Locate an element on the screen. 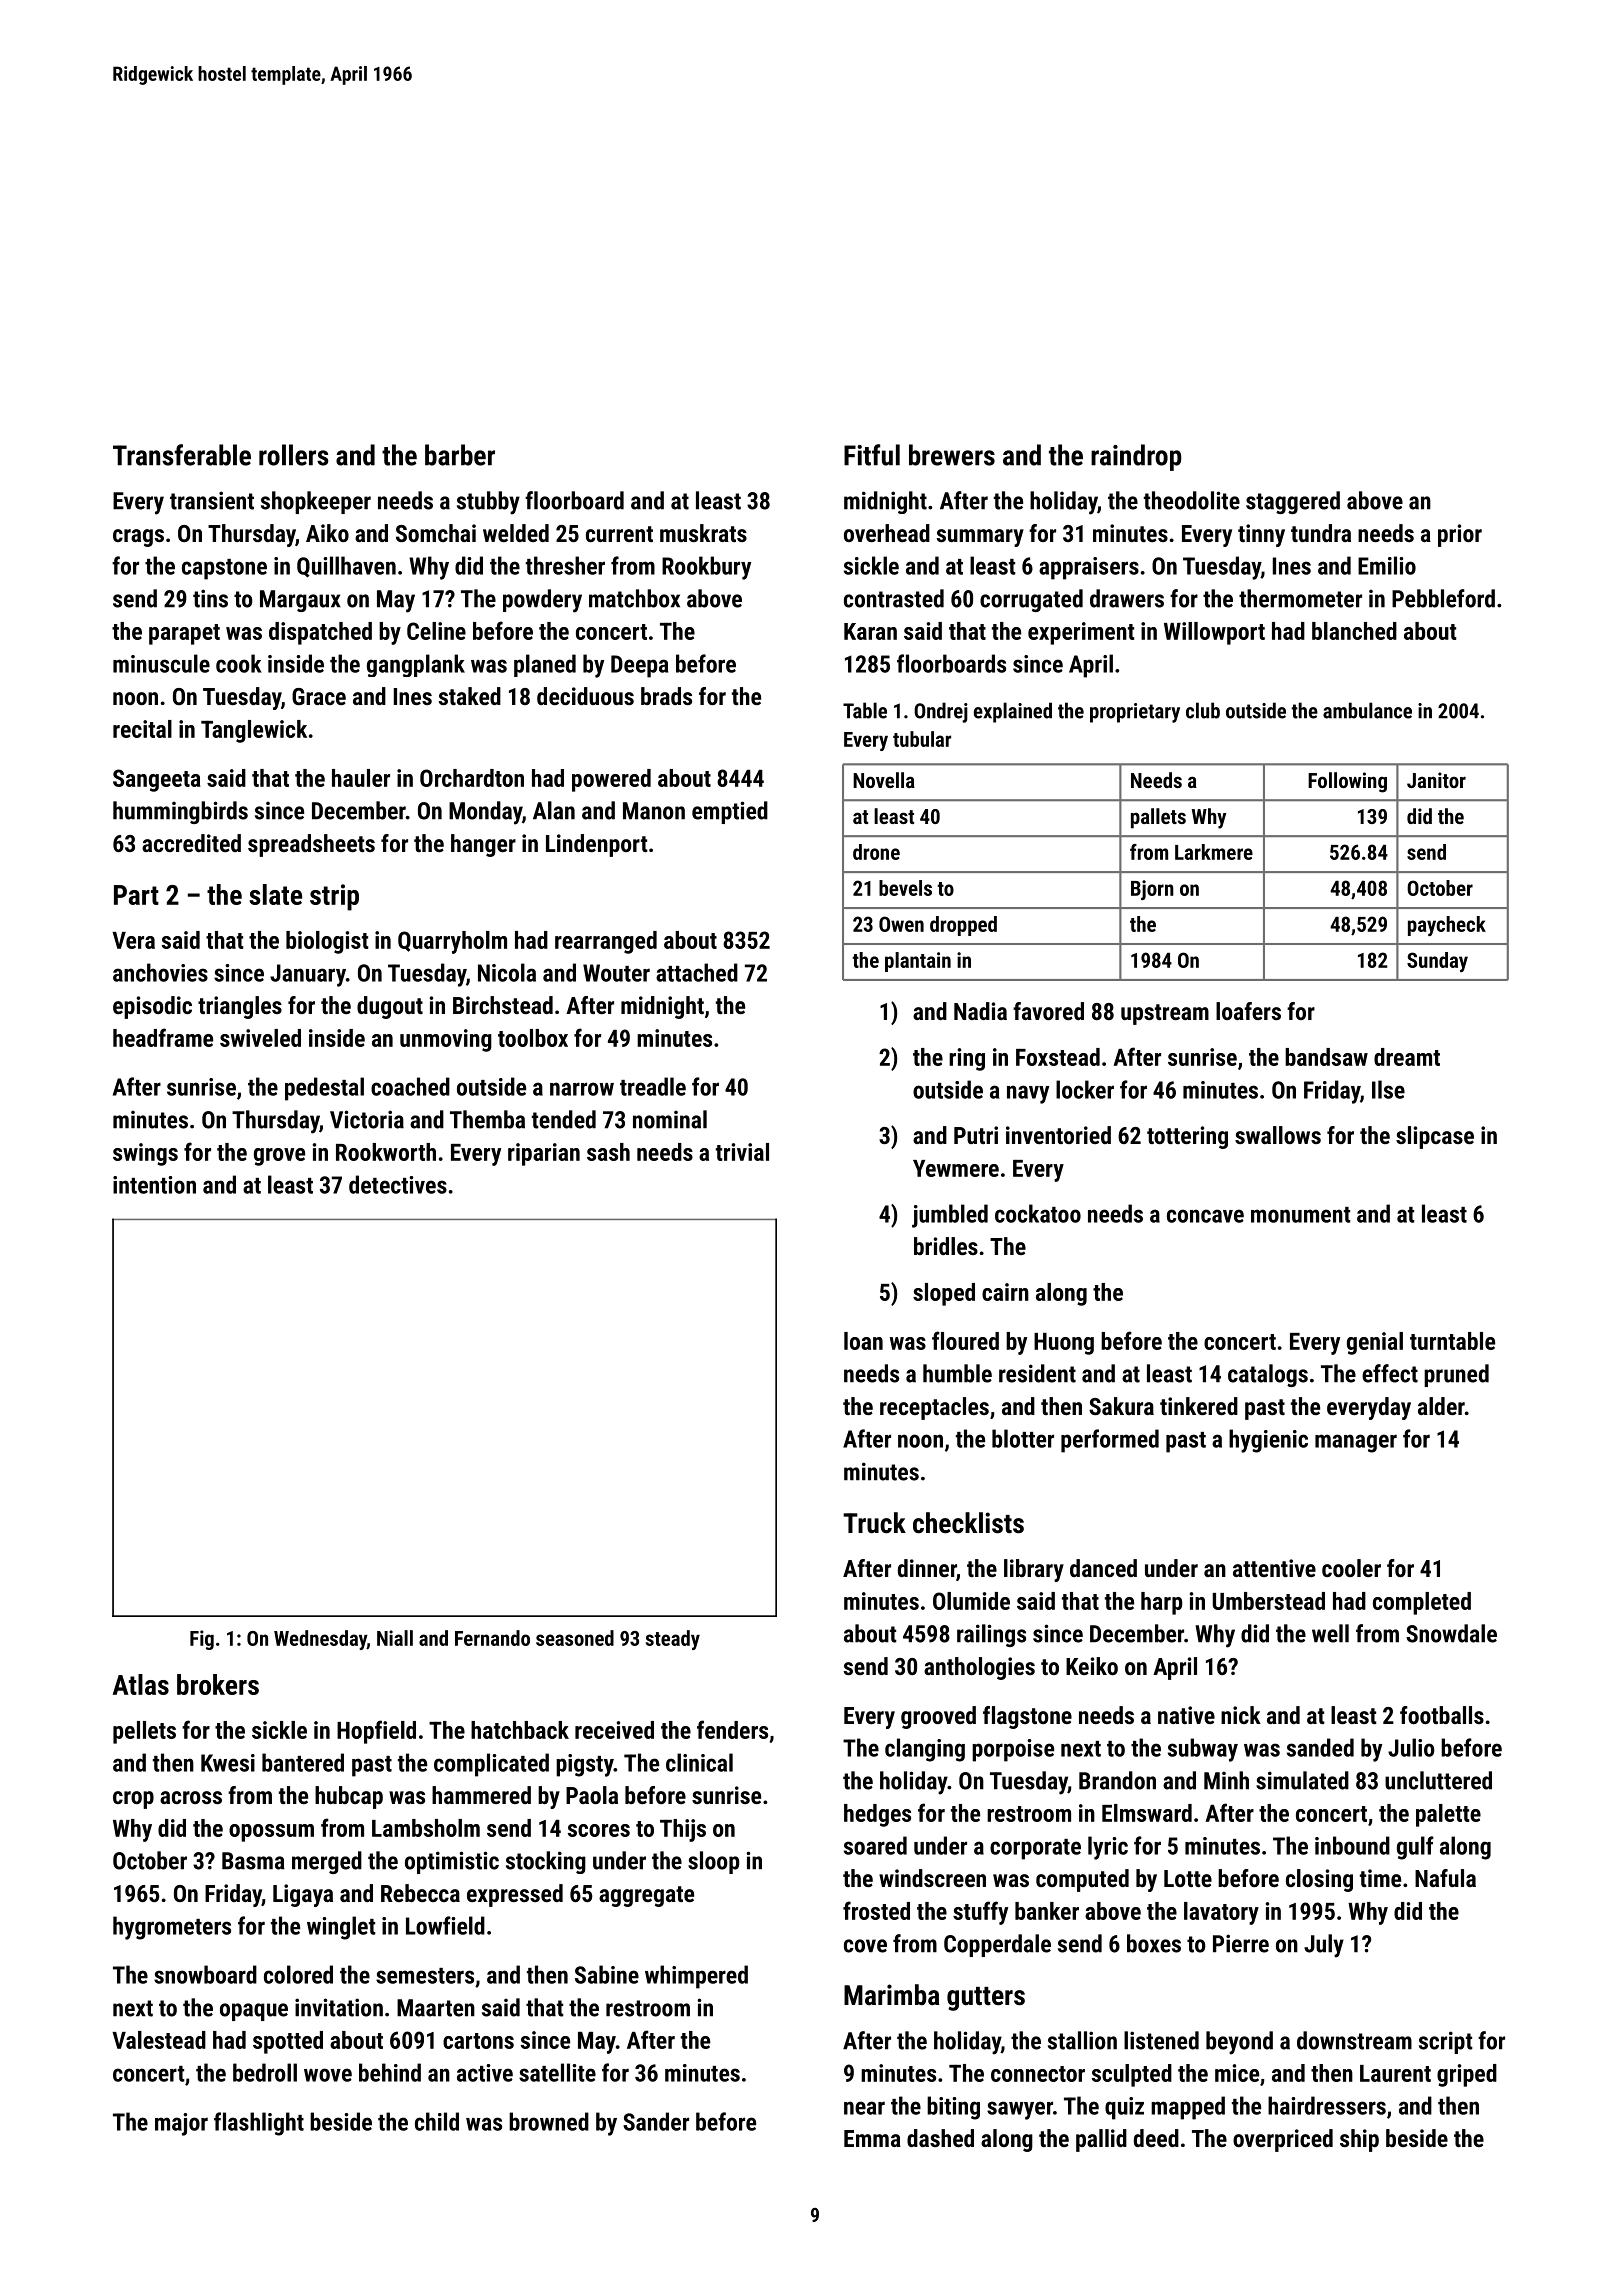 This screenshot has height=2292, width=1620. child is located at coordinates (437, 2121).
